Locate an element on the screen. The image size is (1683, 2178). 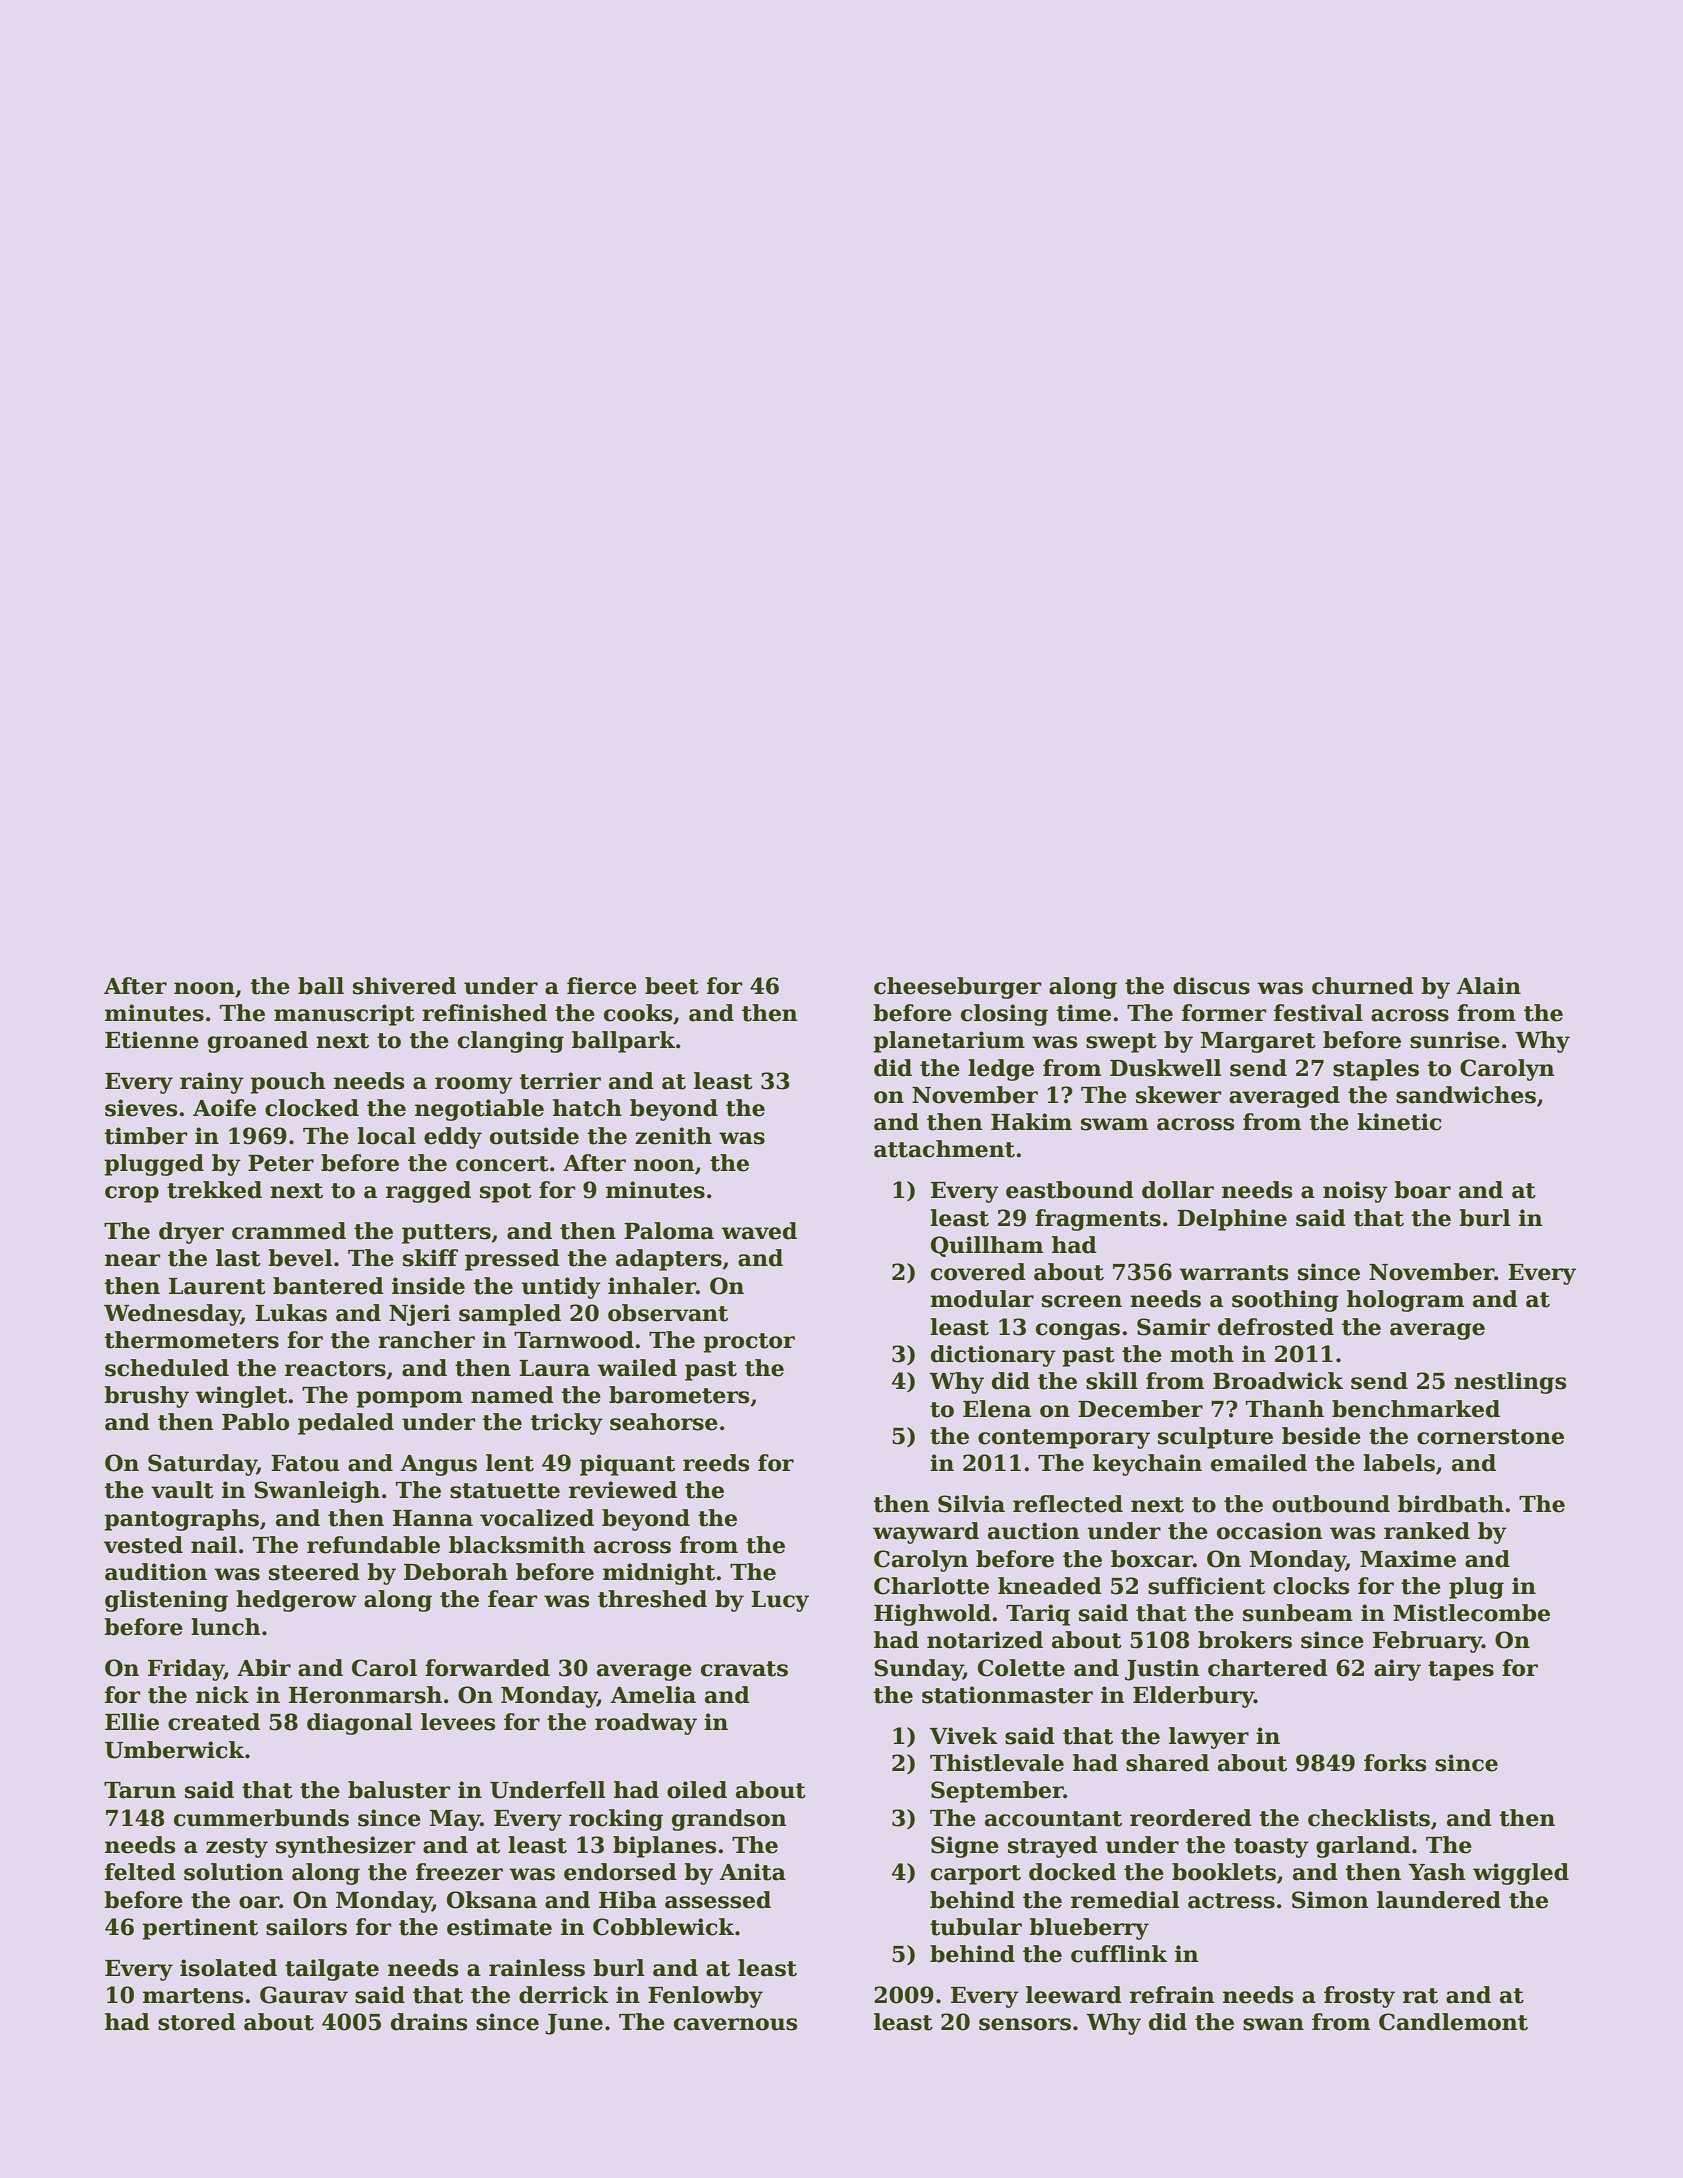
martens is located at coordinates (193, 1996).
